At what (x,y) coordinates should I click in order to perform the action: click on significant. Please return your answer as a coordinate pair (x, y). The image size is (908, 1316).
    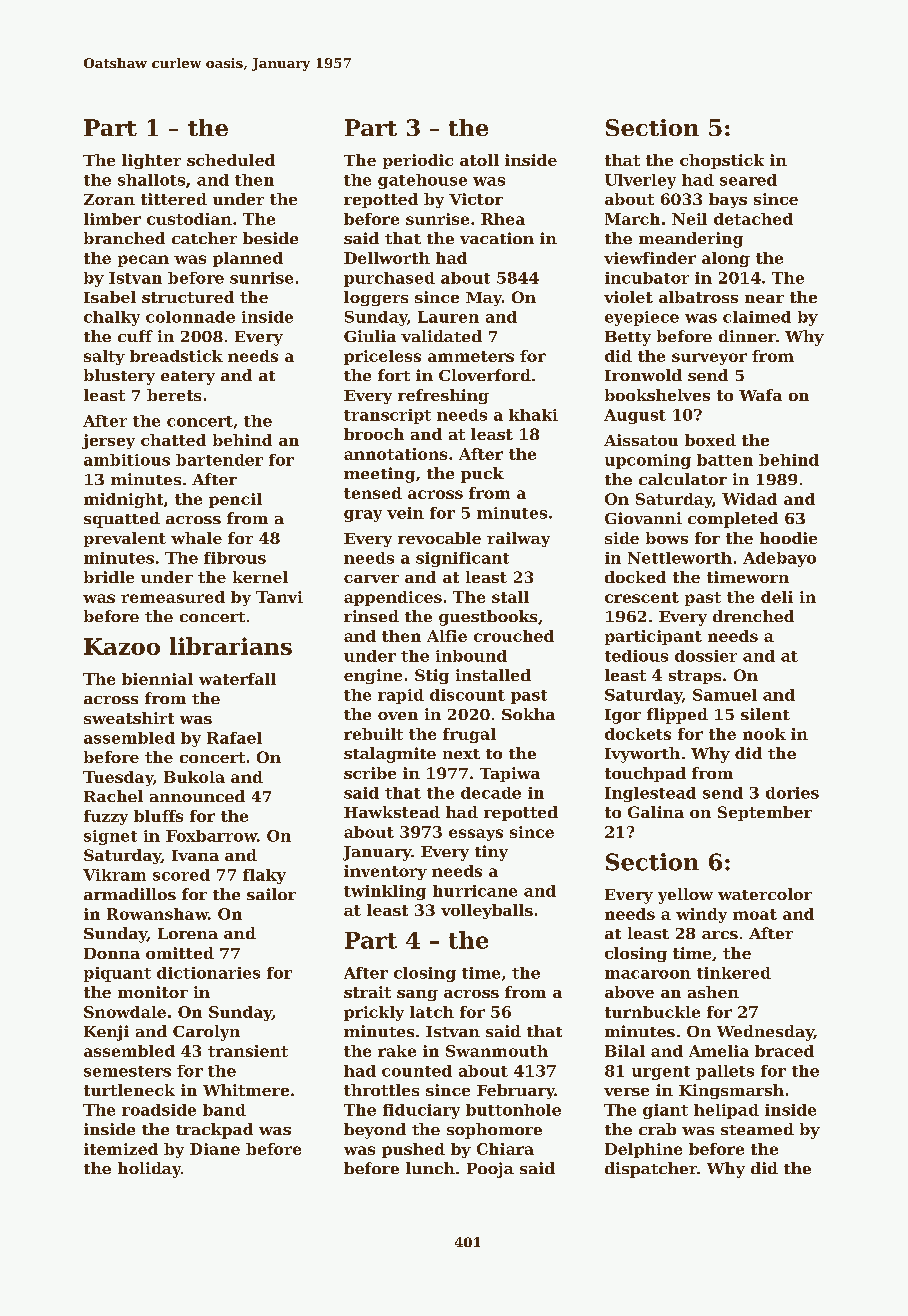
    Looking at the image, I should click on (462, 559).
